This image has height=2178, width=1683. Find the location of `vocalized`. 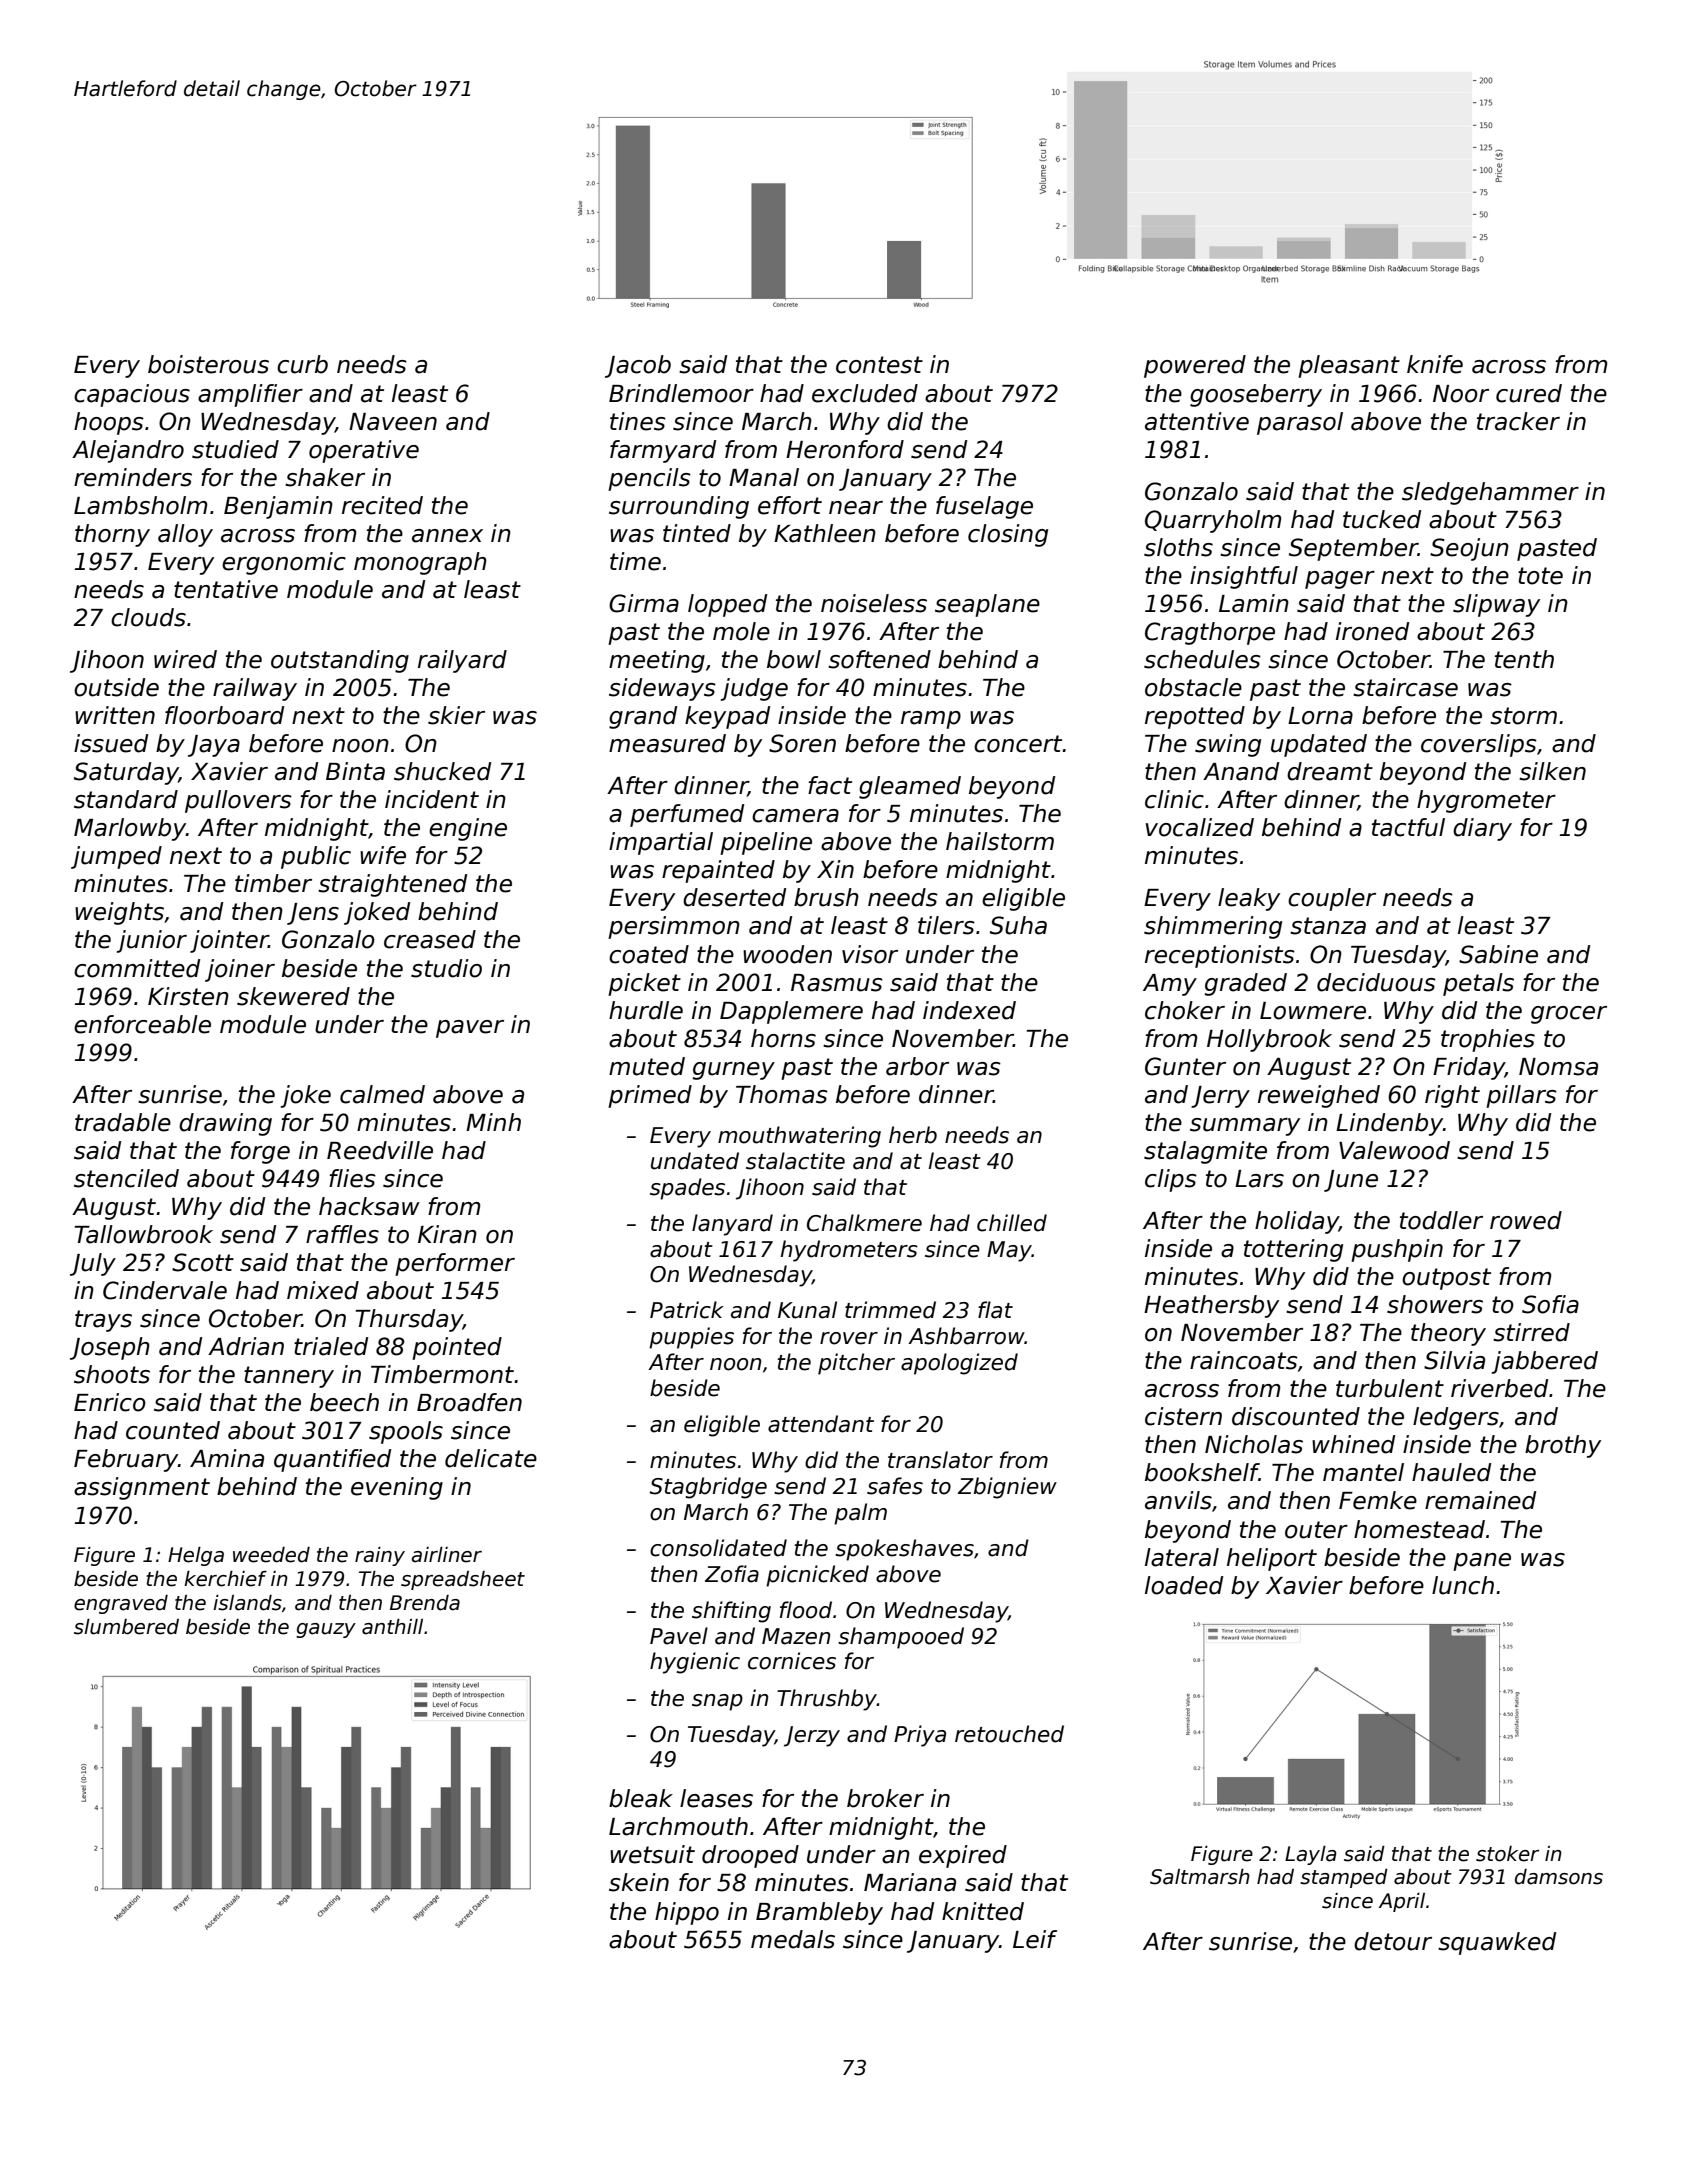

vocalized is located at coordinates (1199, 827).
